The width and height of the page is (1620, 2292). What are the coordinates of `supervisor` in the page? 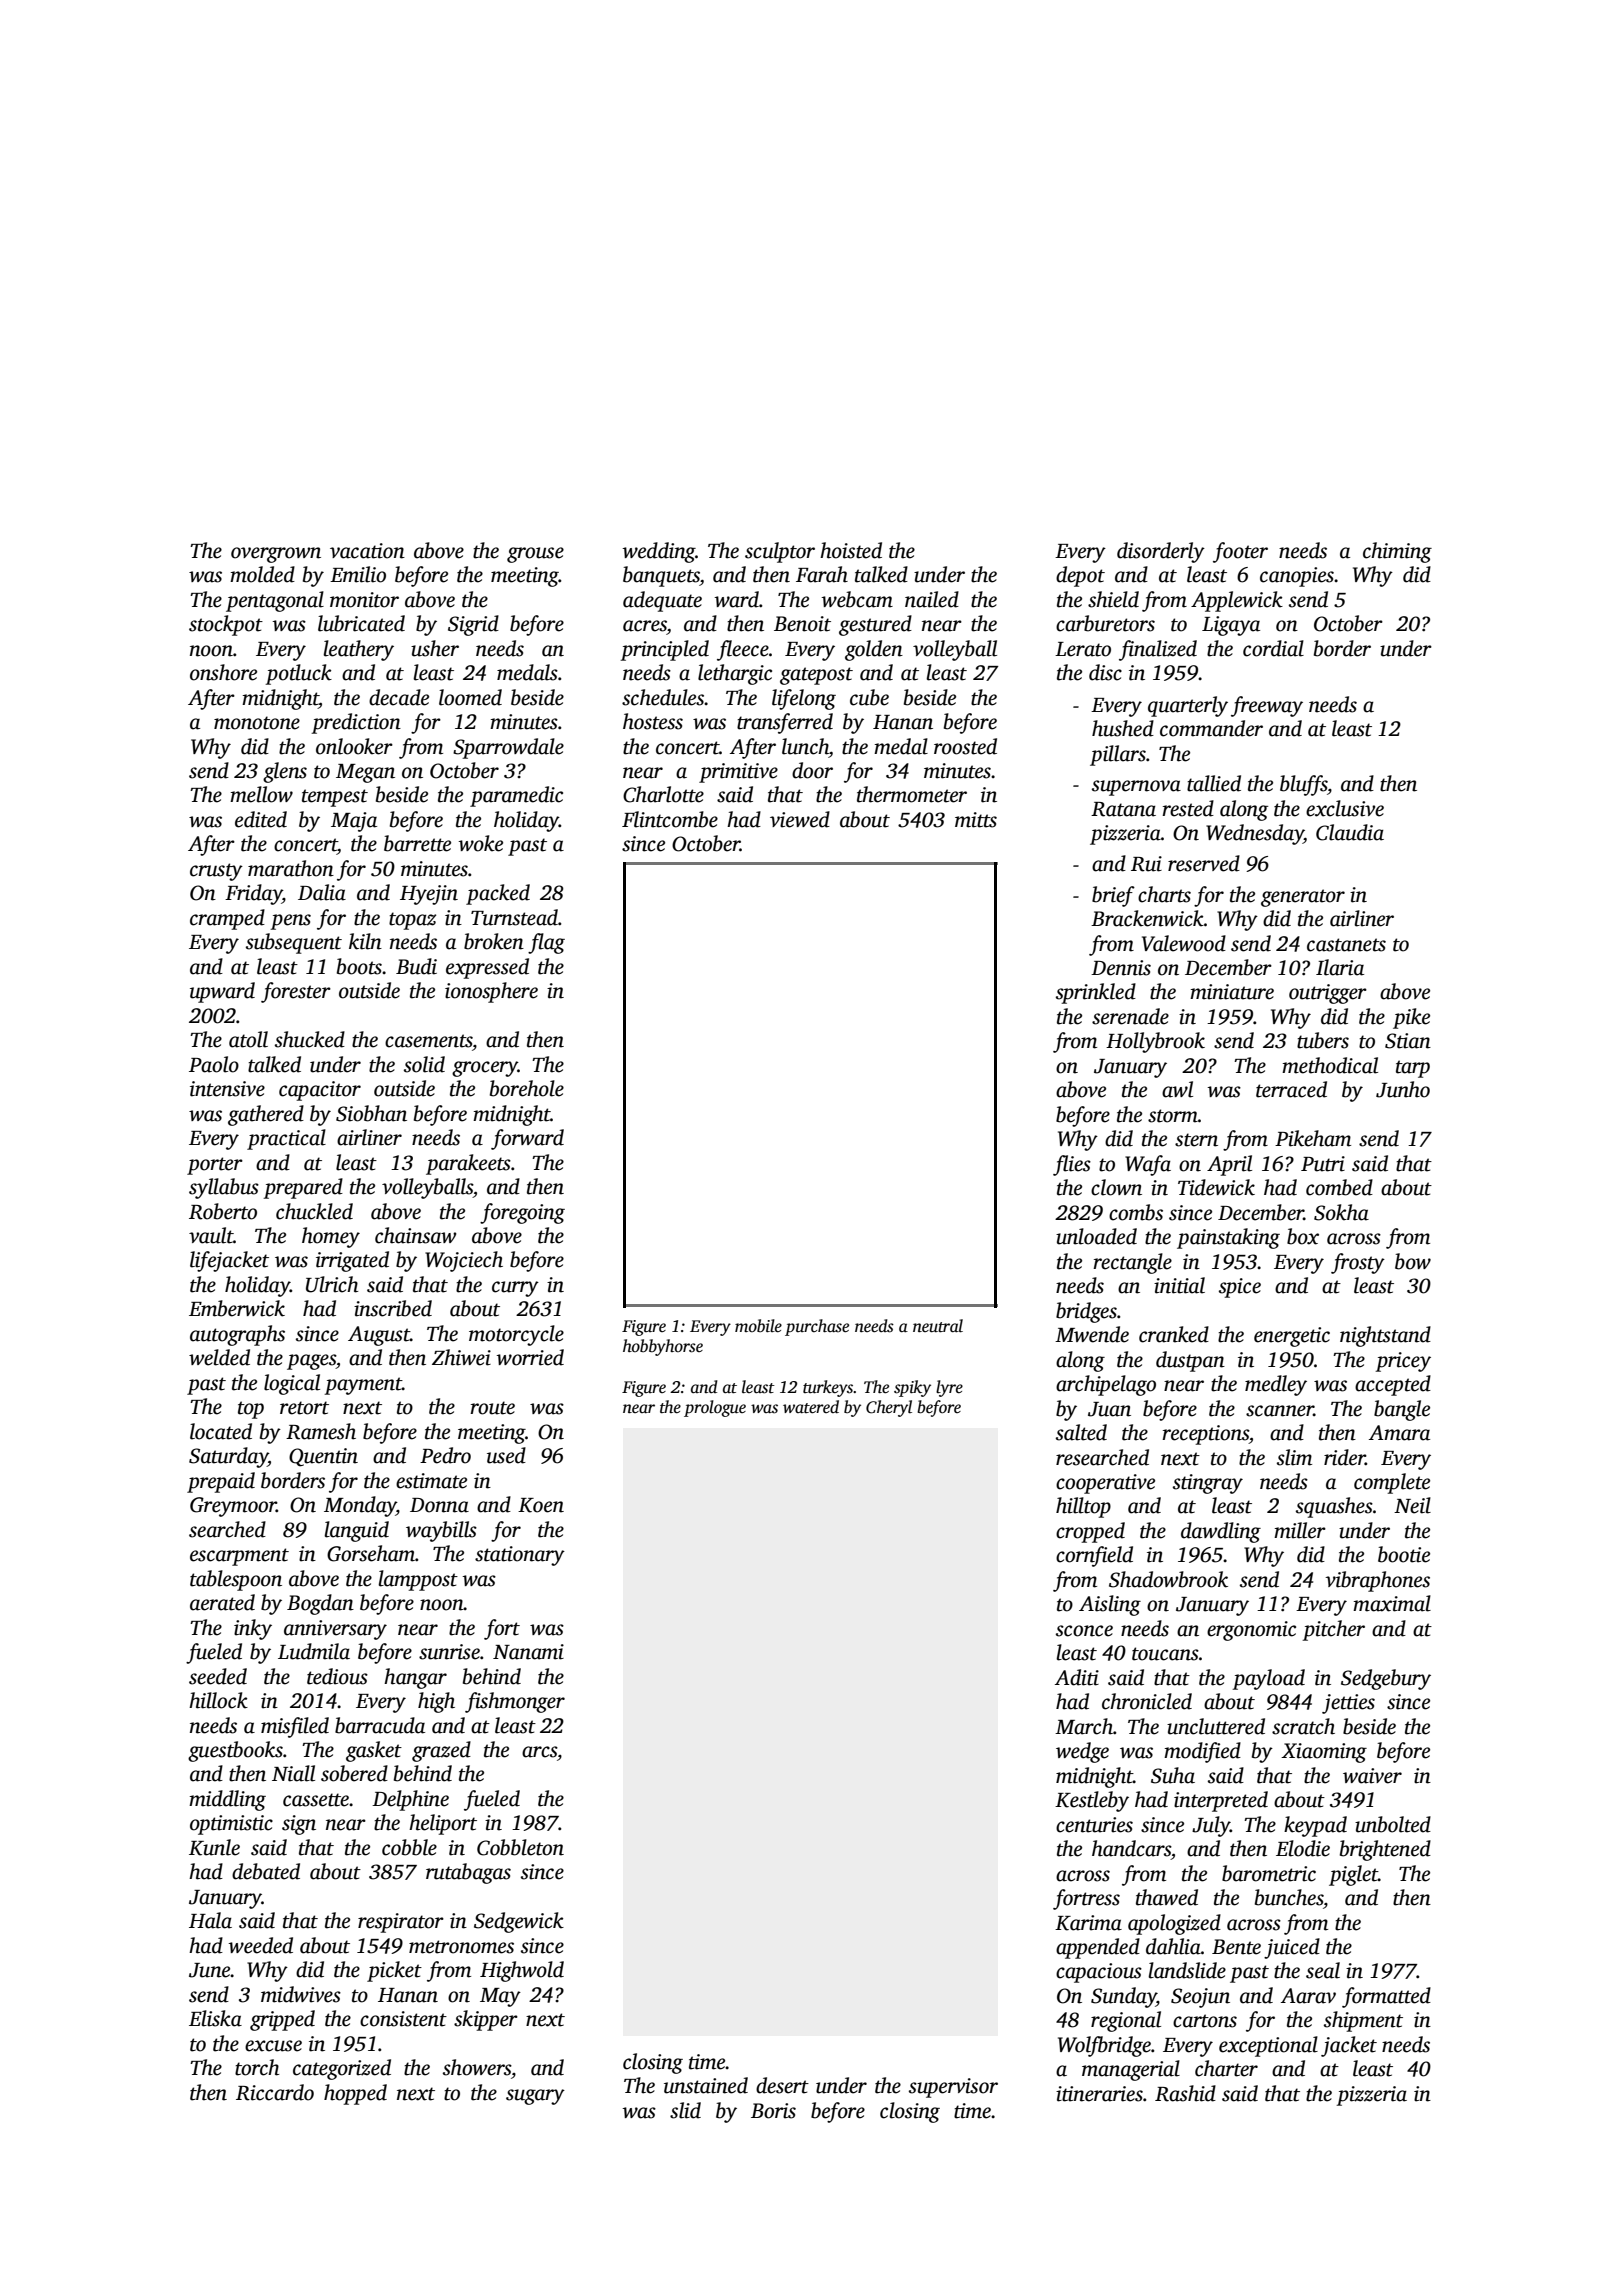 It's located at (953, 2088).
